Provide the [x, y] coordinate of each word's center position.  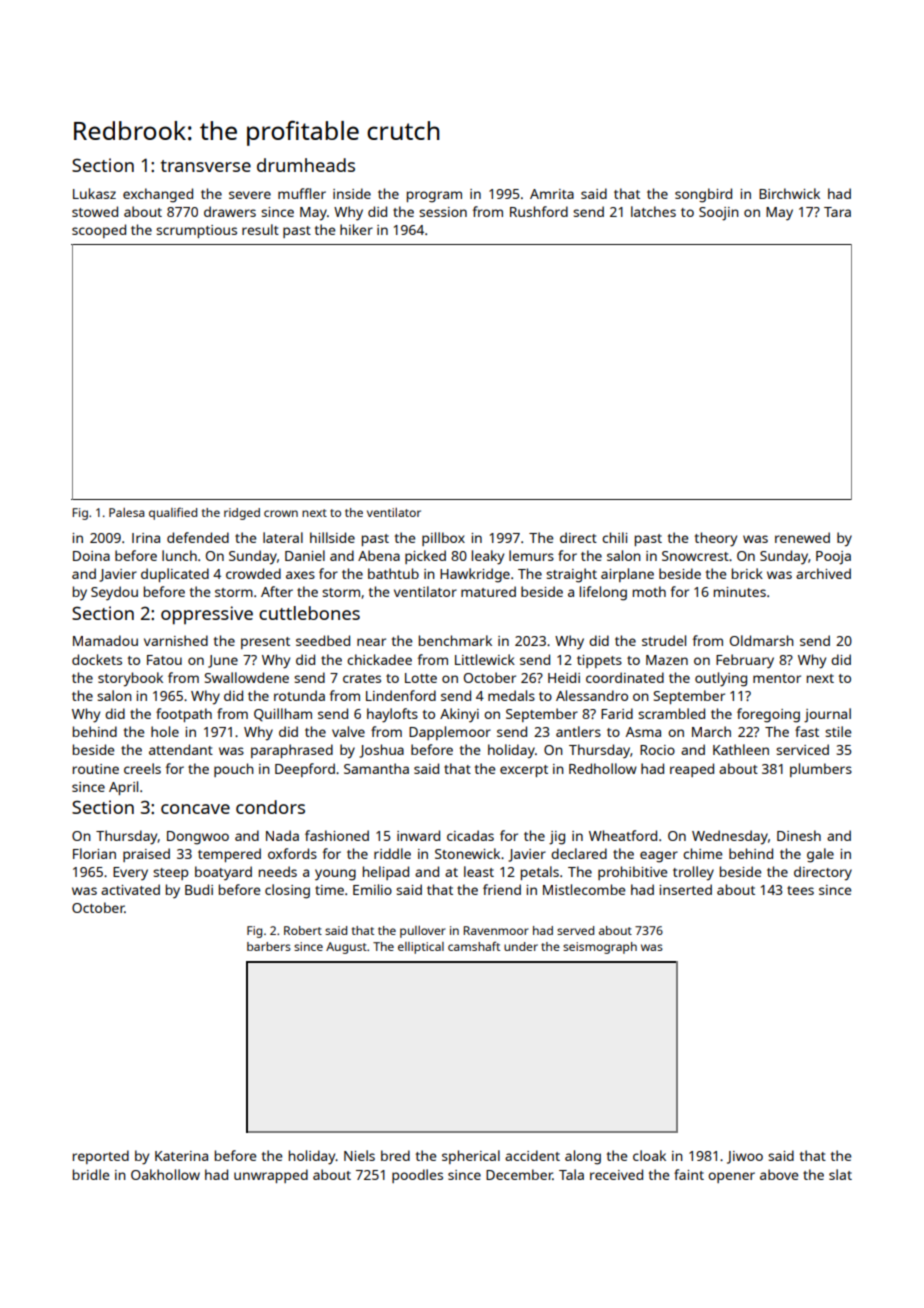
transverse [206, 166]
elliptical [421, 948]
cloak [649, 1155]
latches [653, 211]
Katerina [181, 1156]
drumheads [306, 165]
